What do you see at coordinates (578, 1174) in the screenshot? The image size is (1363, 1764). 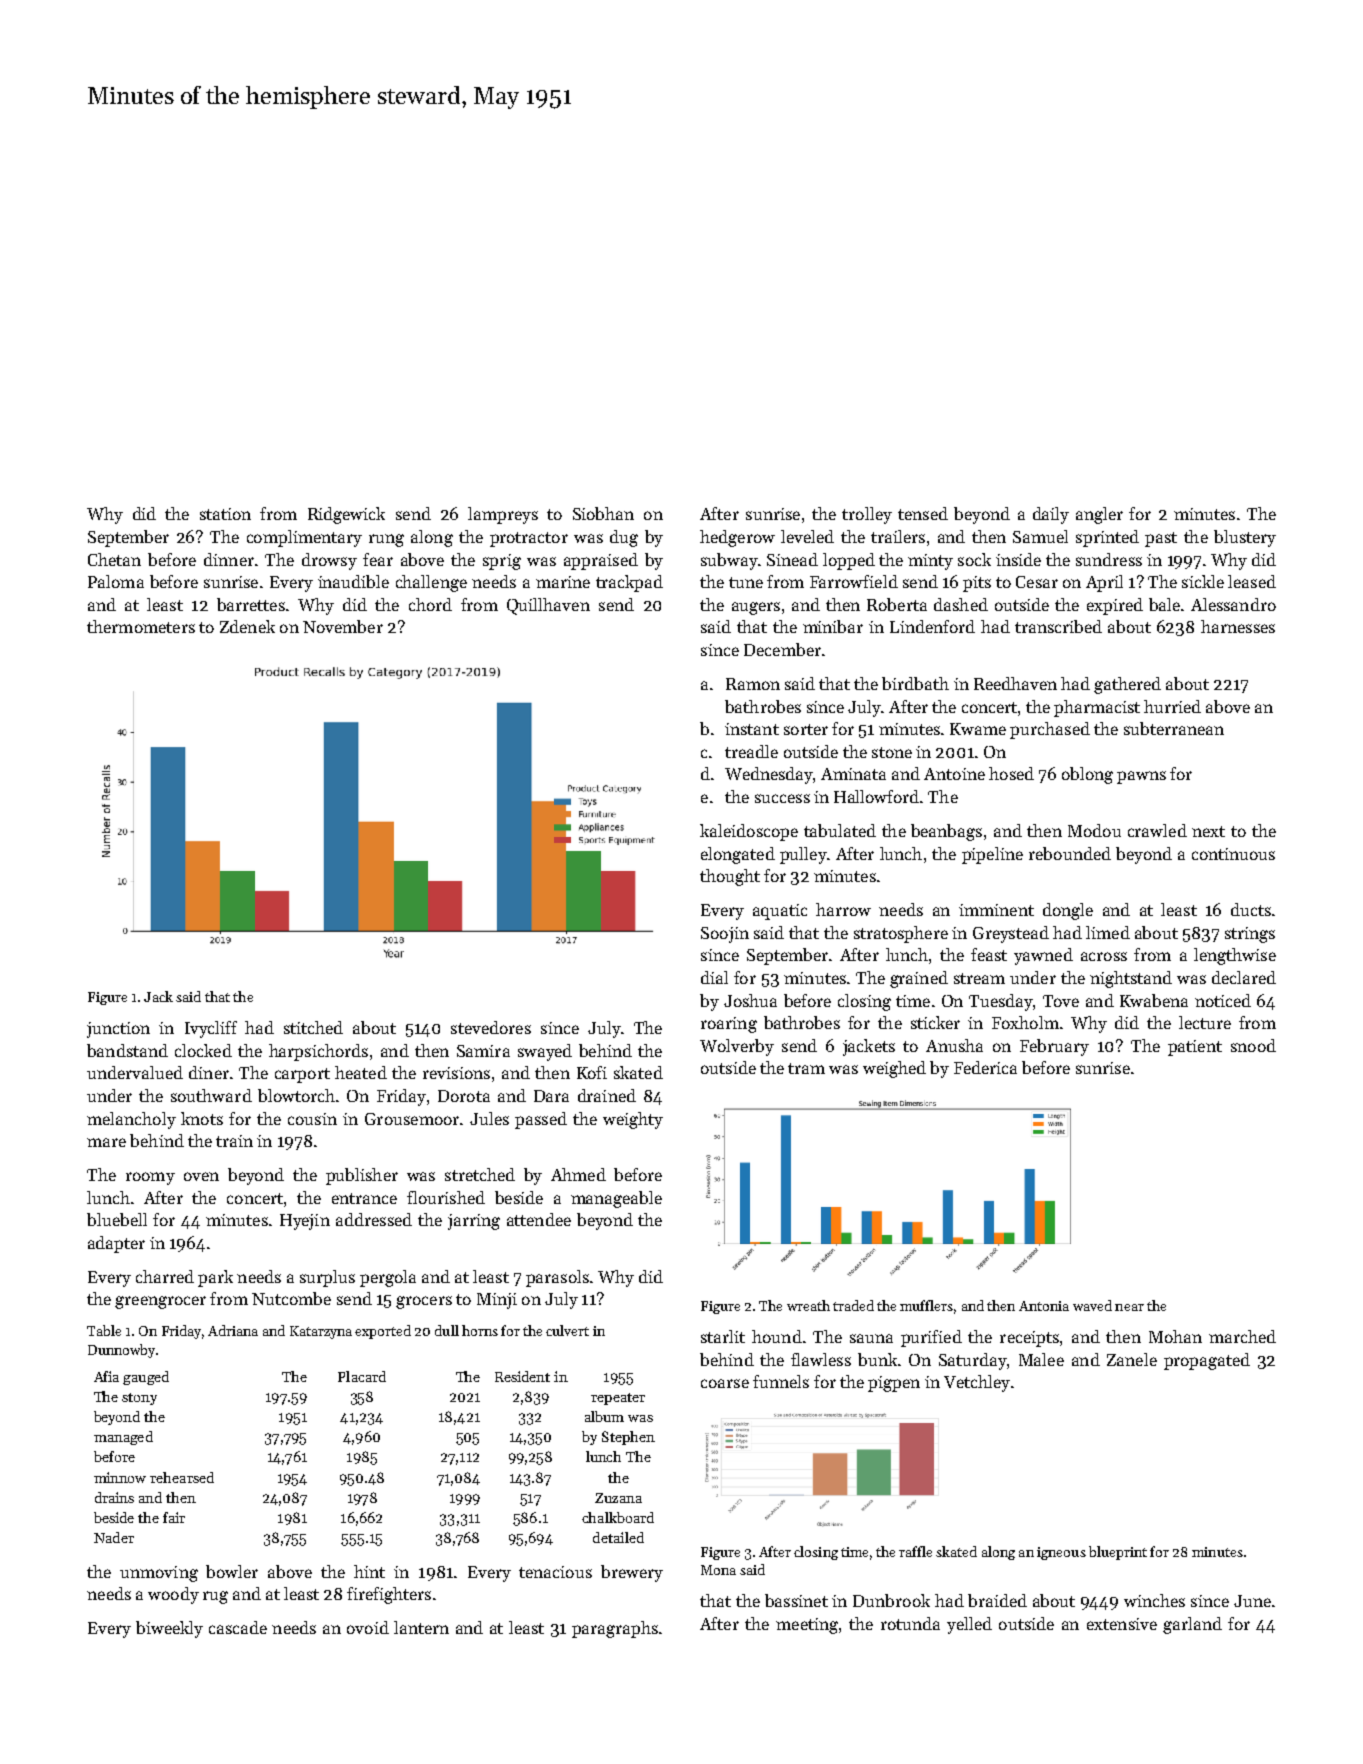 I see `Ahmed` at bounding box center [578, 1174].
